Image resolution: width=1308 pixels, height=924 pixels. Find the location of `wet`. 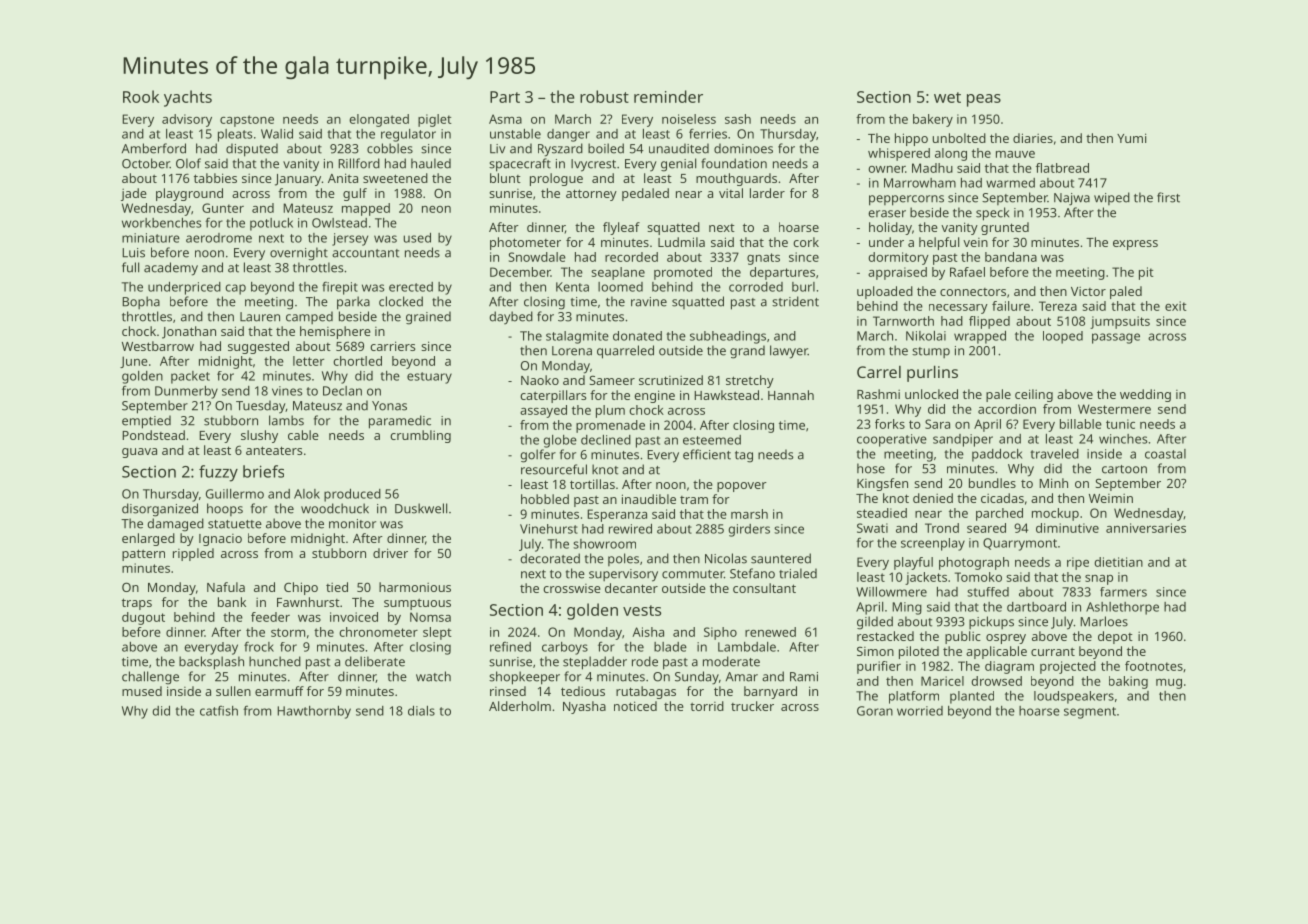

wet is located at coordinates (947, 97).
